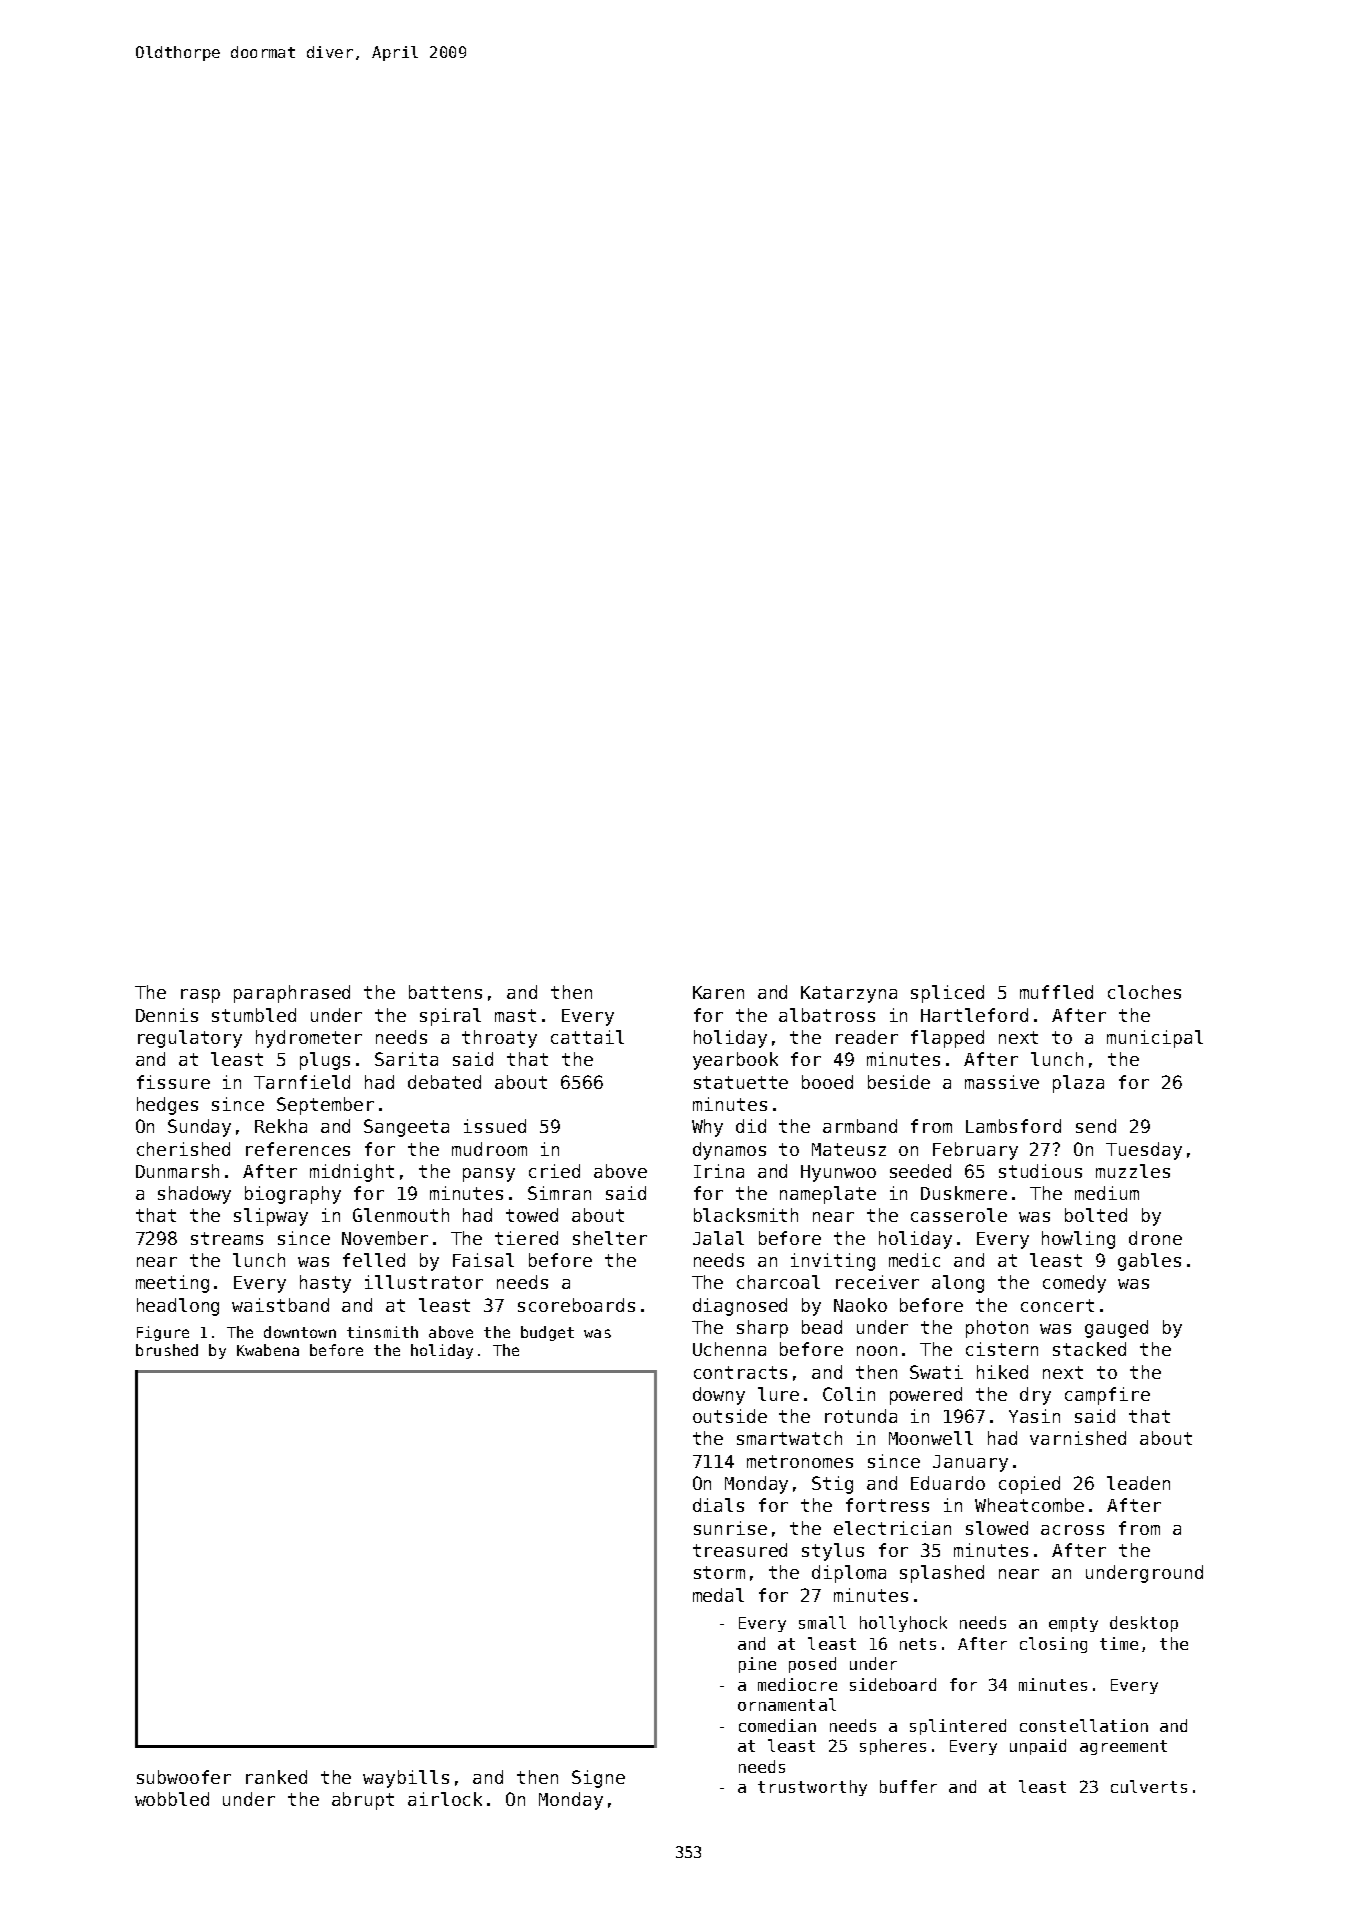 Image resolution: width=1349 pixels, height=1908 pixels. Describe the element at coordinates (445, 992) in the image. I see `battens` at that location.
